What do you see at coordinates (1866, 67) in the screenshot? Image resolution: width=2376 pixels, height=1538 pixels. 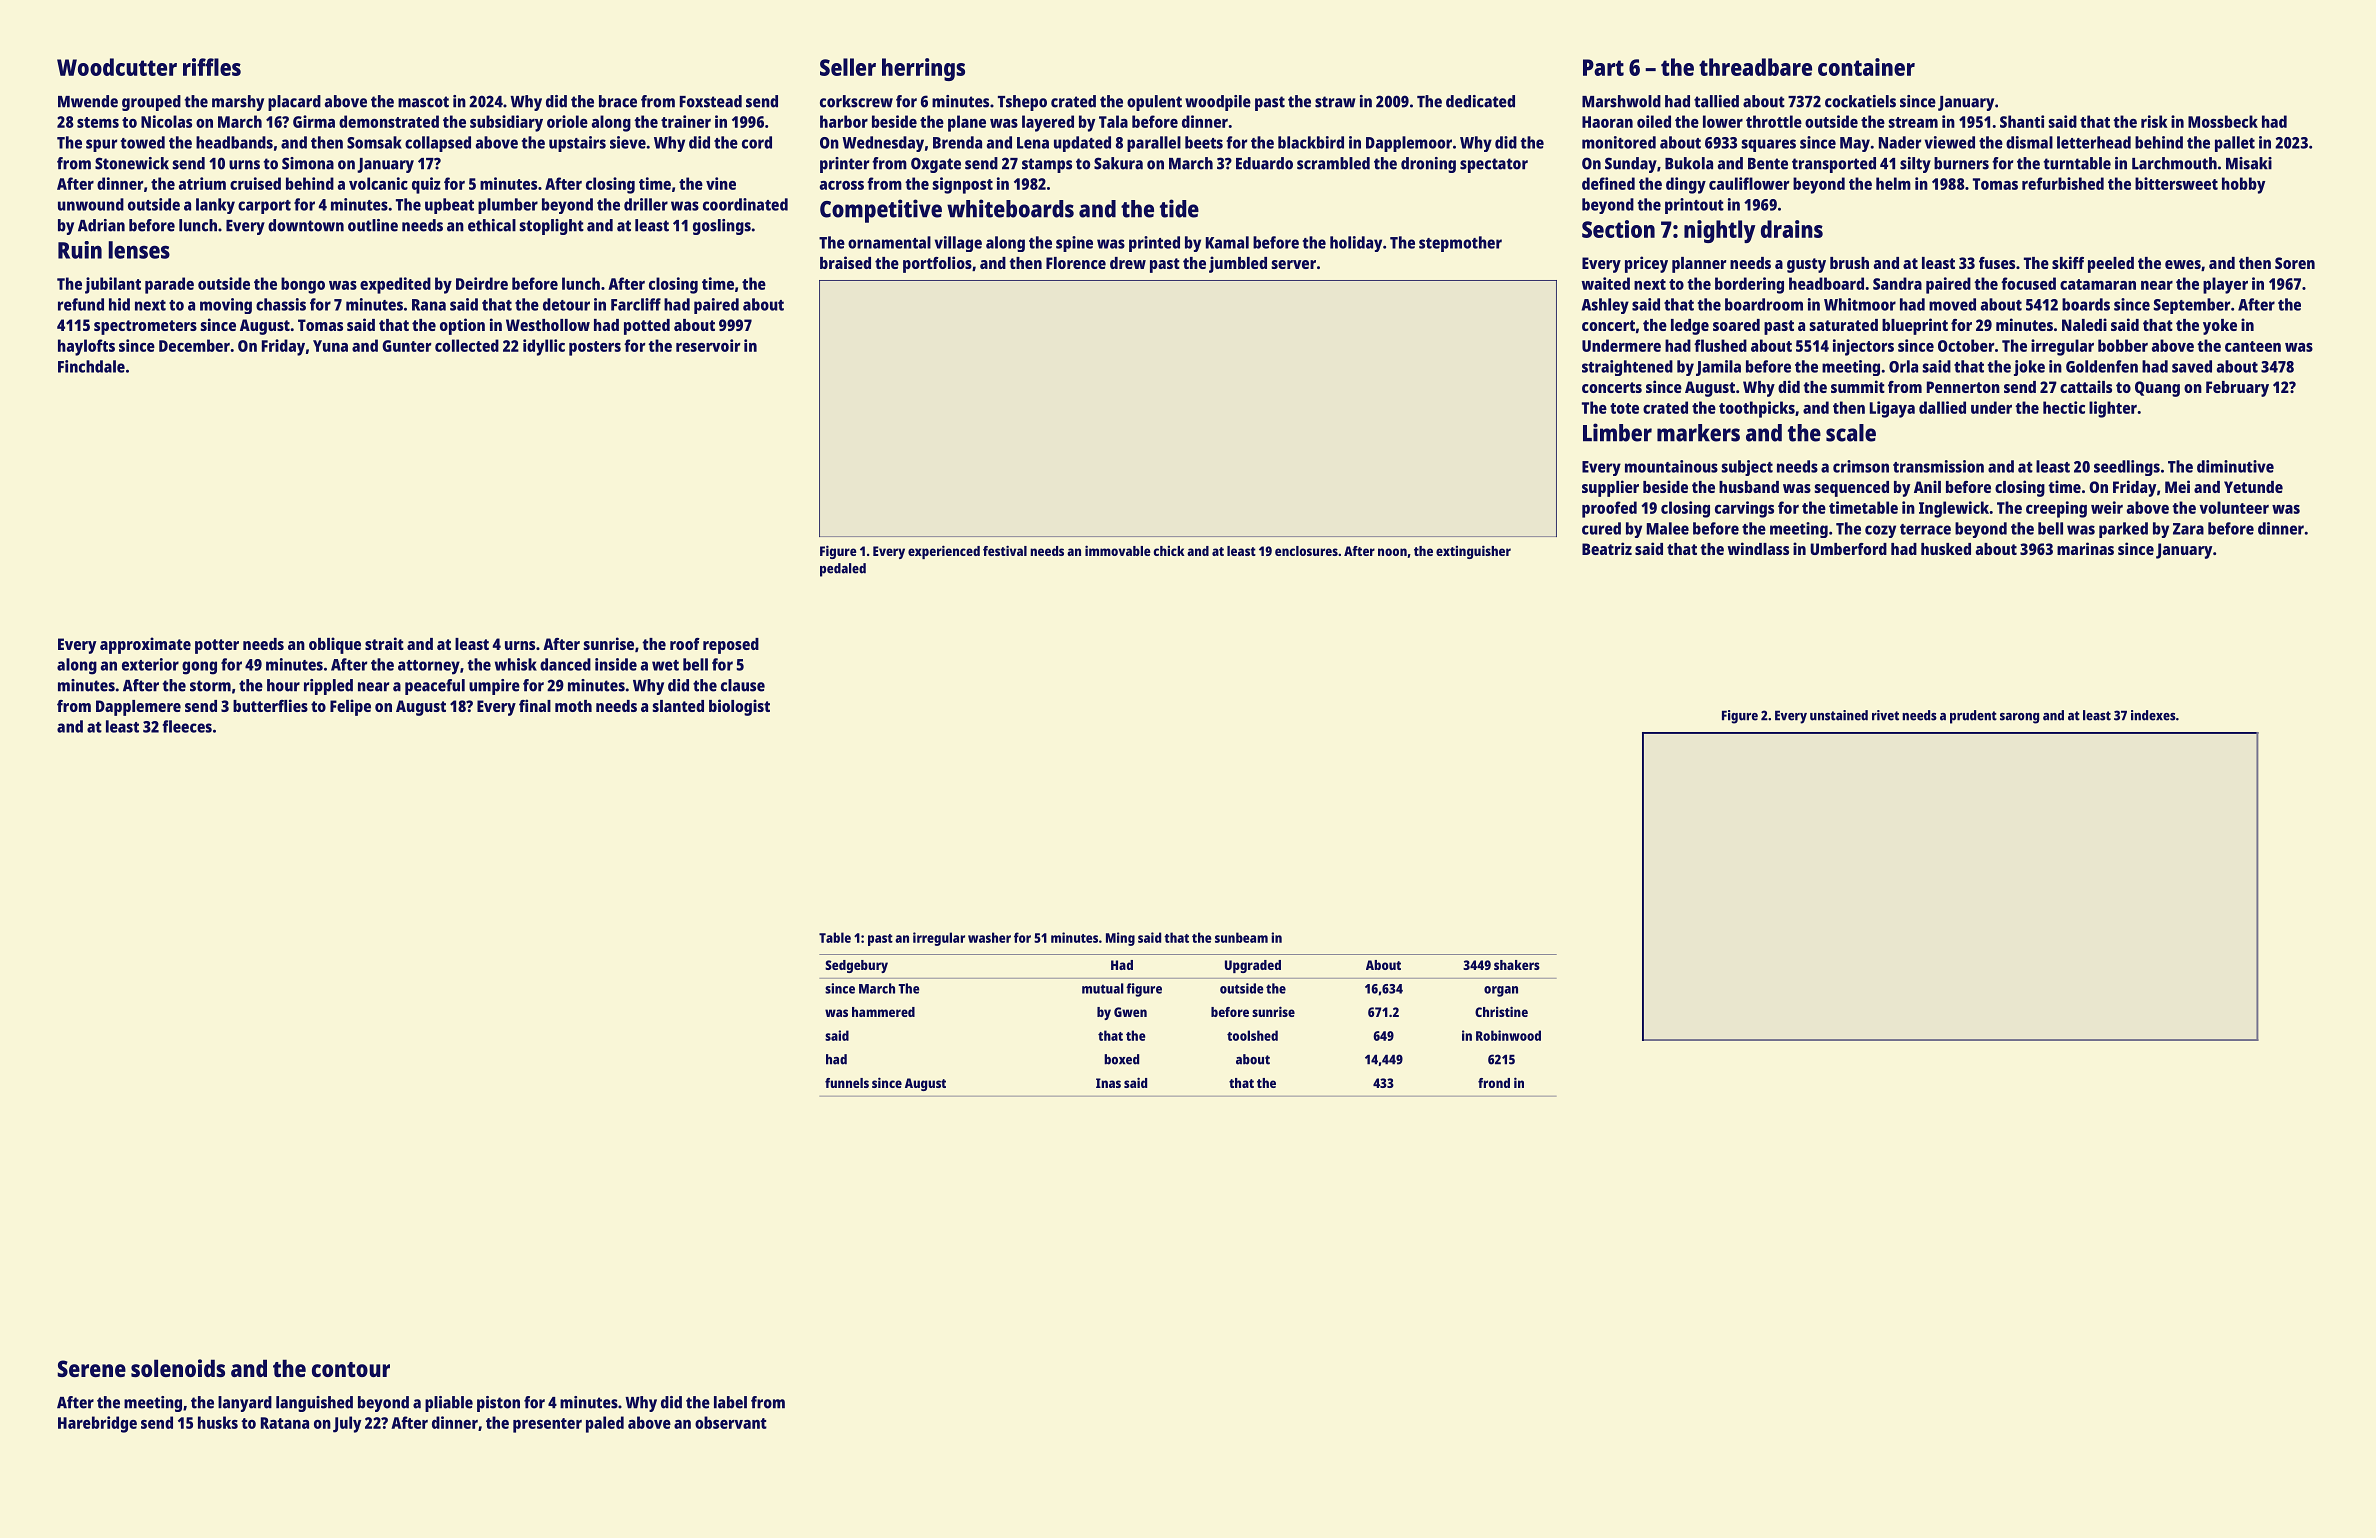 I see `container` at bounding box center [1866, 67].
